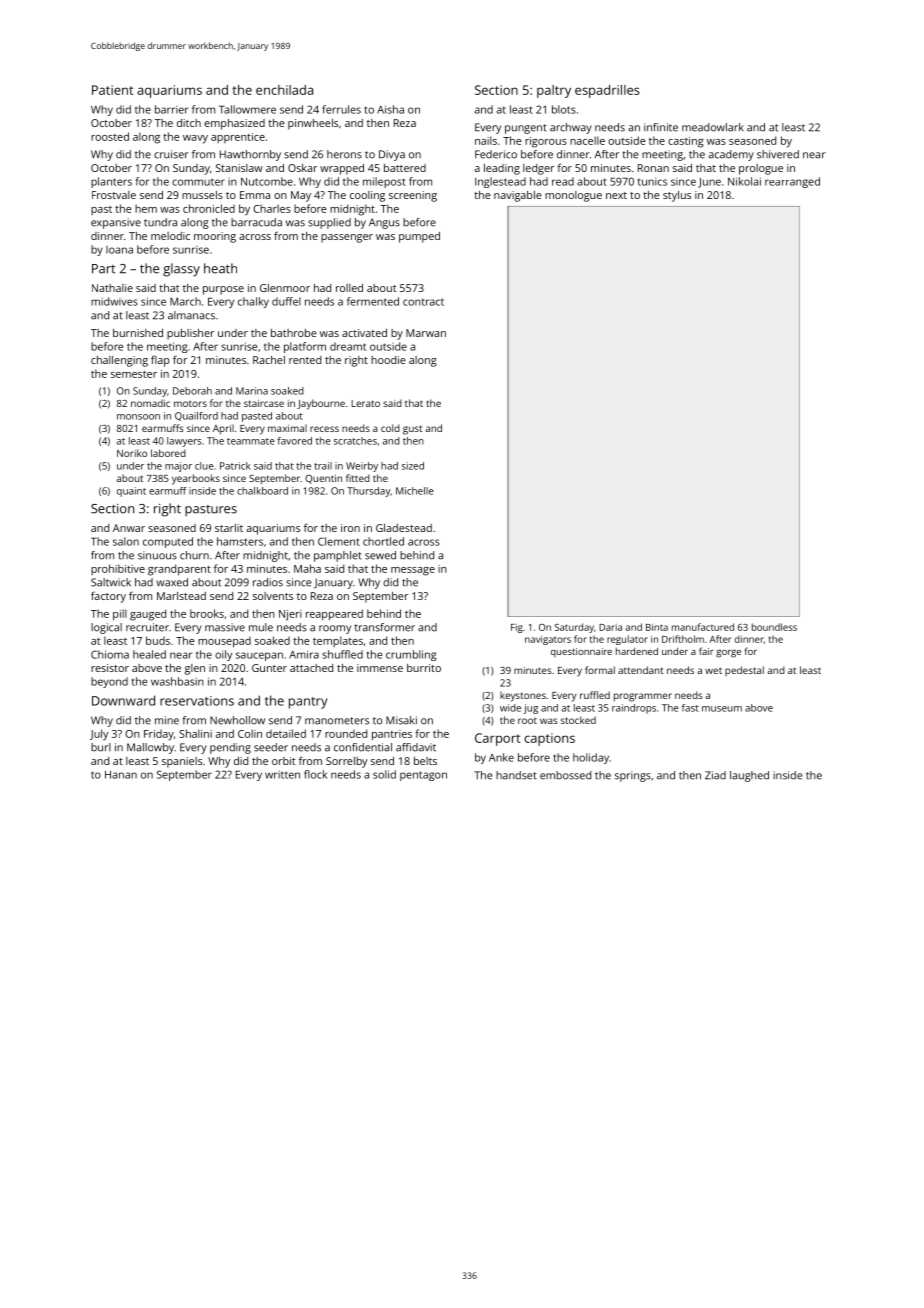 This image has width=924, height=1308. I want to click on Anwar, so click(129, 528).
